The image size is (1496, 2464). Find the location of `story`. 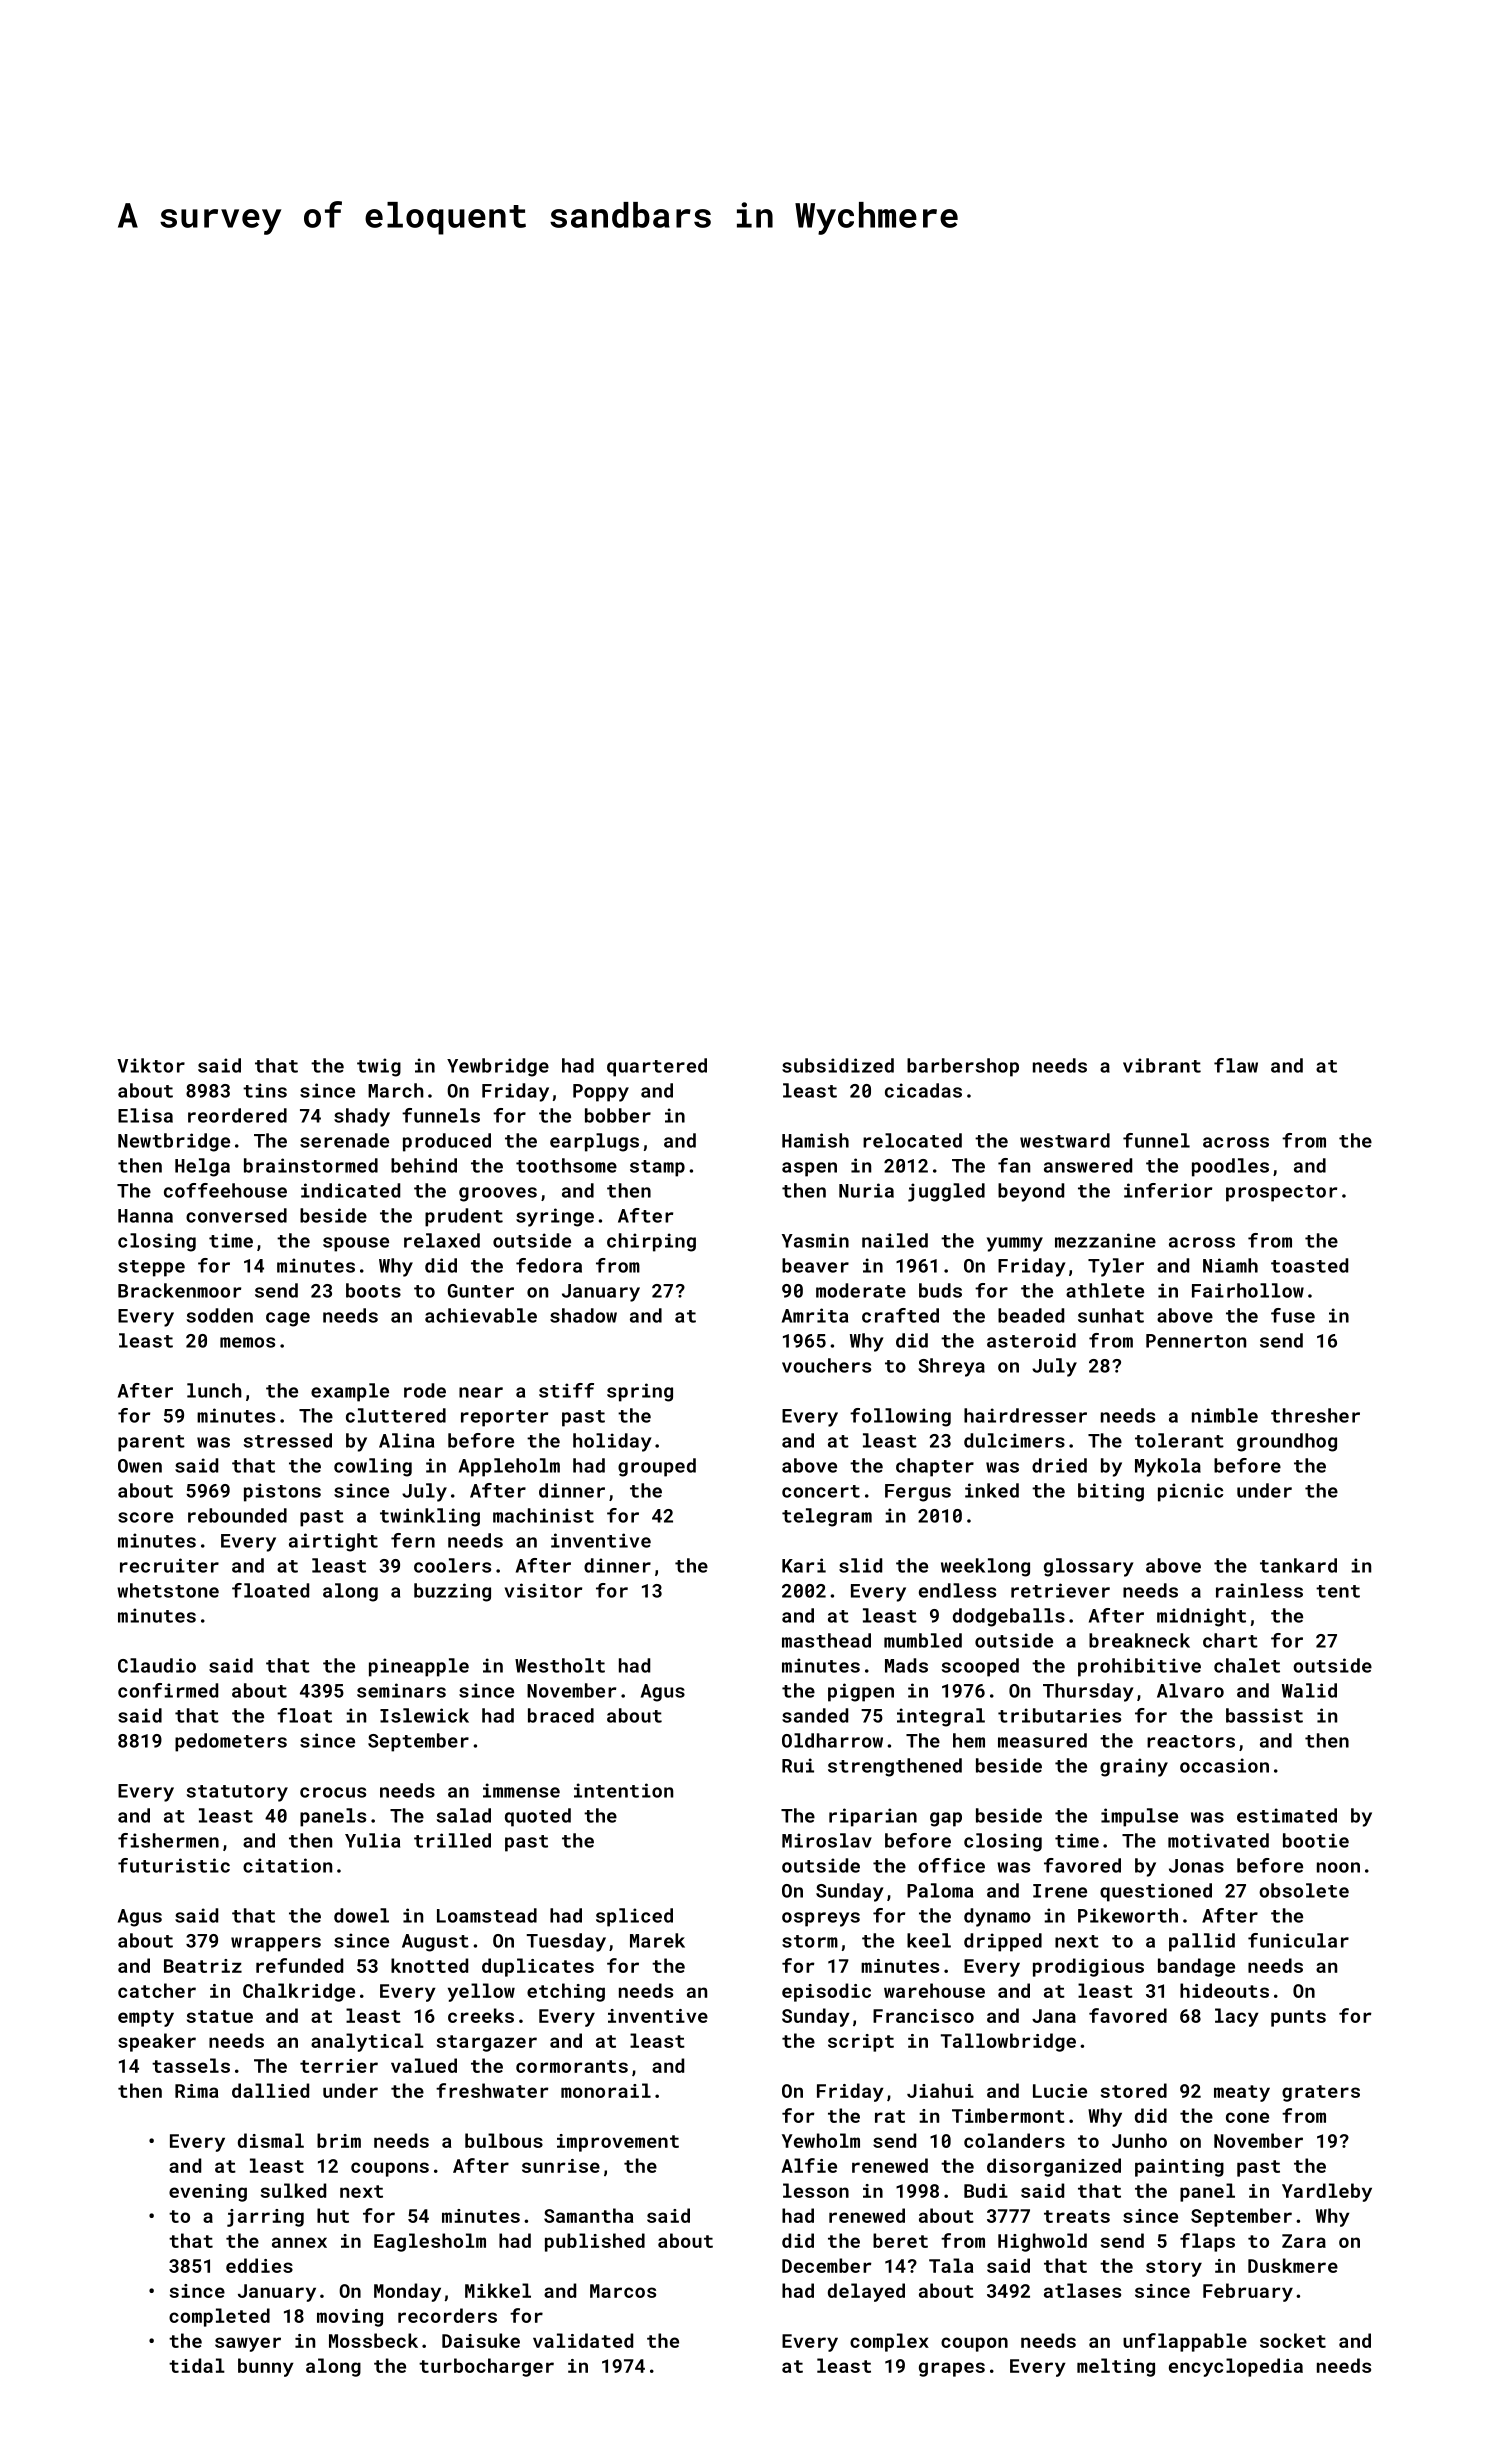

story is located at coordinates (1174, 2268).
